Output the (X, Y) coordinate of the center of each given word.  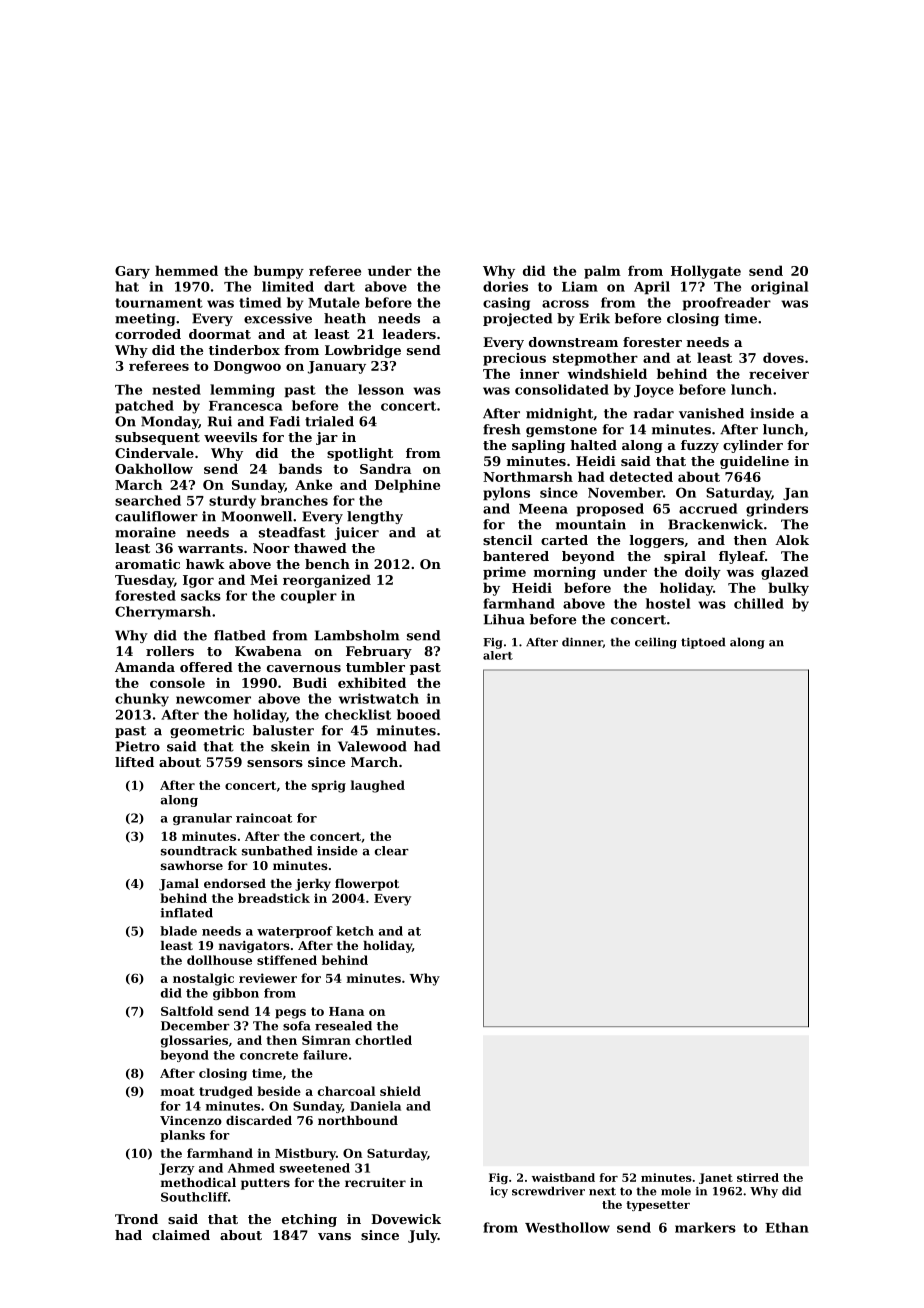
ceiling (656, 643)
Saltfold (187, 1011)
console (177, 682)
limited (288, 286)
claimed (181, 1235)
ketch (355, 931)
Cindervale (154, 453)
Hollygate (706, 272)
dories (505, 286)
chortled (383, 1040)
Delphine (407, 486)
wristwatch (379, 698)
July (423, 1236)
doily (703, 573)
